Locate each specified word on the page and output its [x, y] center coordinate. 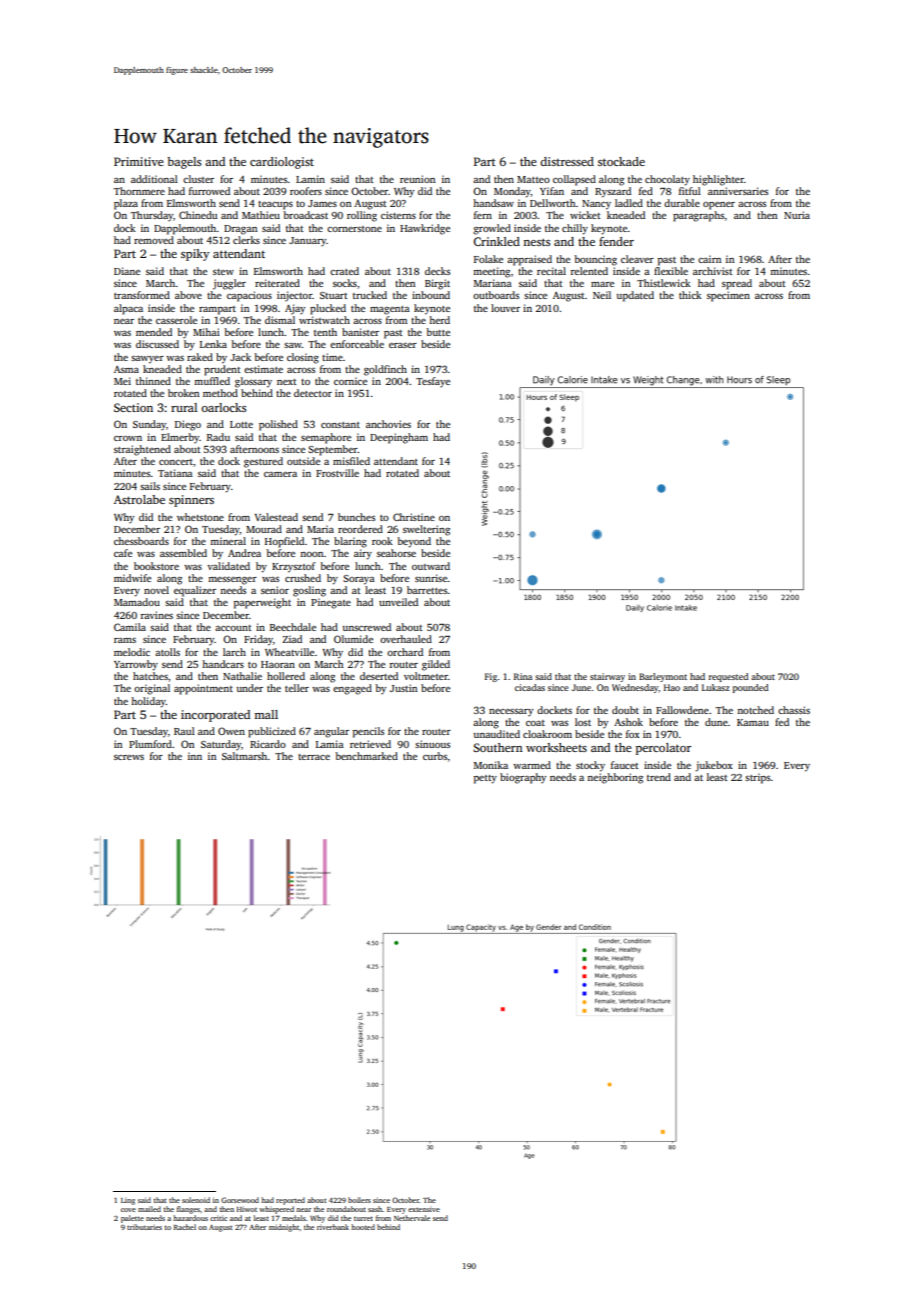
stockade [621, 161]
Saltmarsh [244, 756]
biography [523, 778]
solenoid [196, 1200]
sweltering [426, 530]
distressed [567, 161]
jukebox [714, 766]
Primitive [139, 161]
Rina [523, 676]
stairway [607, 677]
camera [280, 474]
